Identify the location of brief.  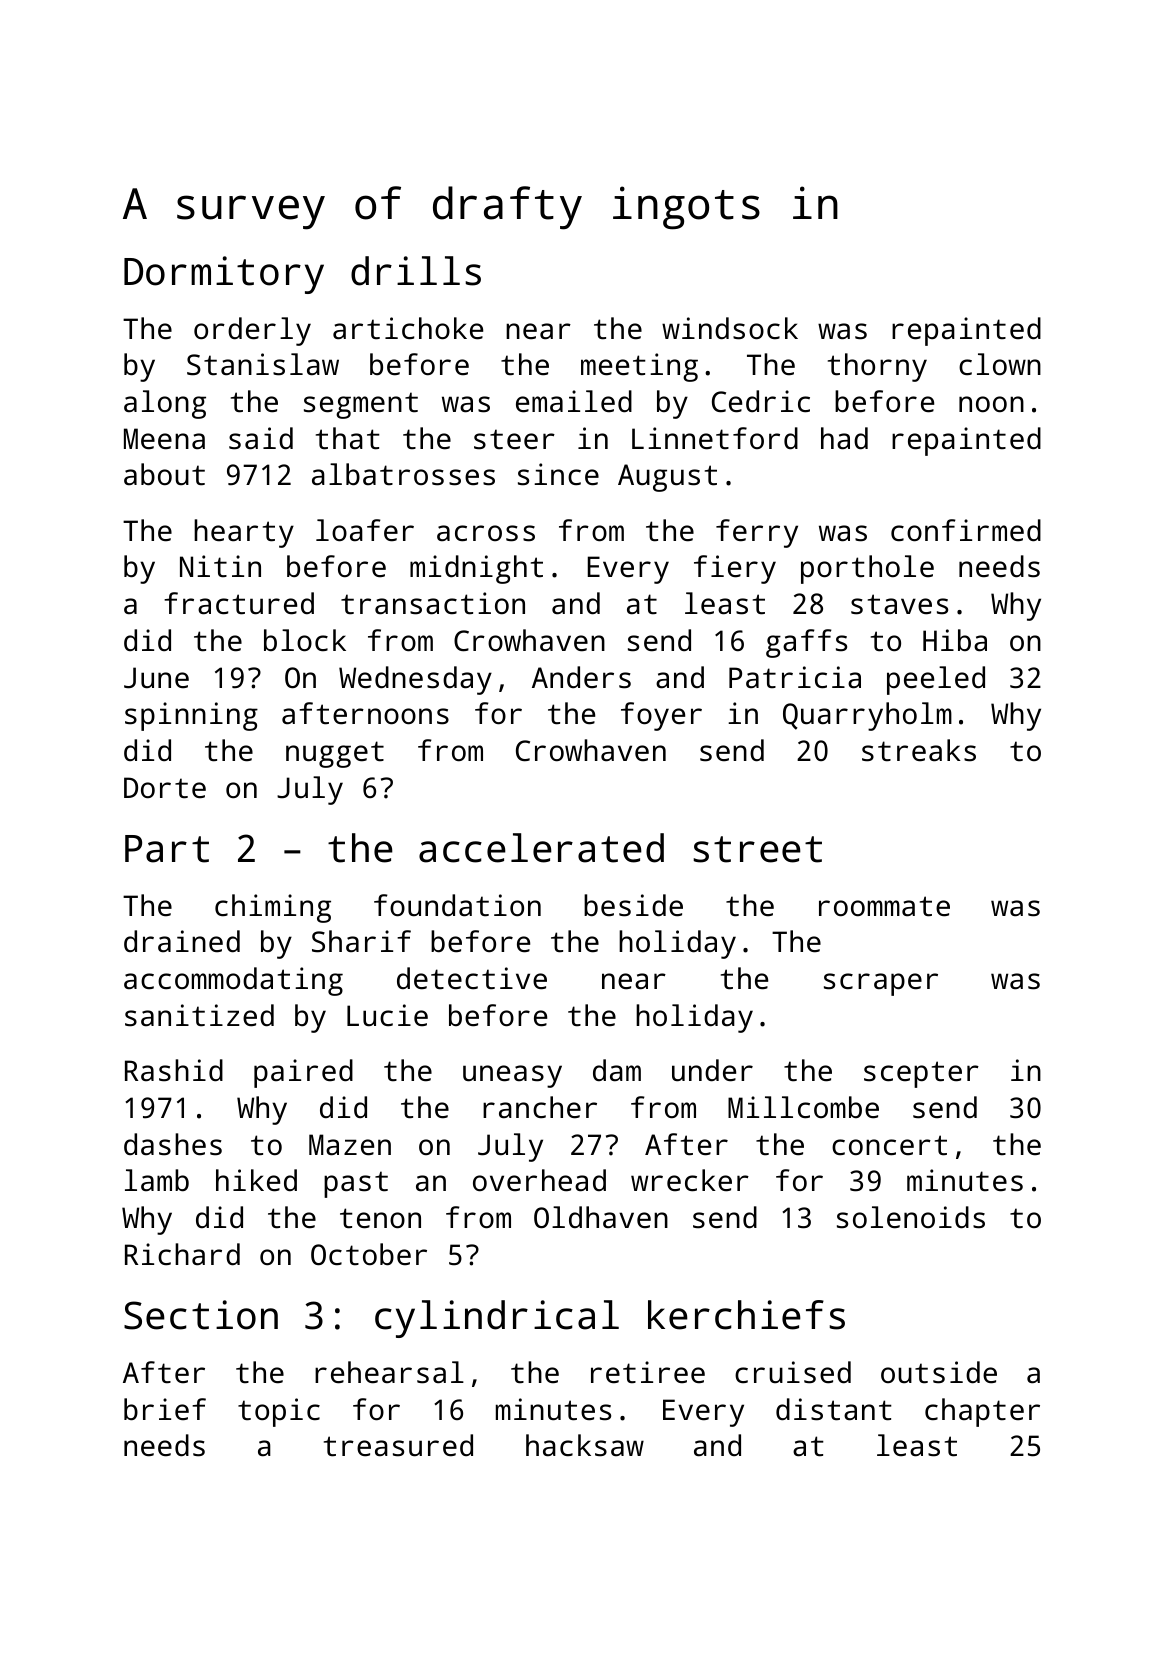
(165, 1409).
